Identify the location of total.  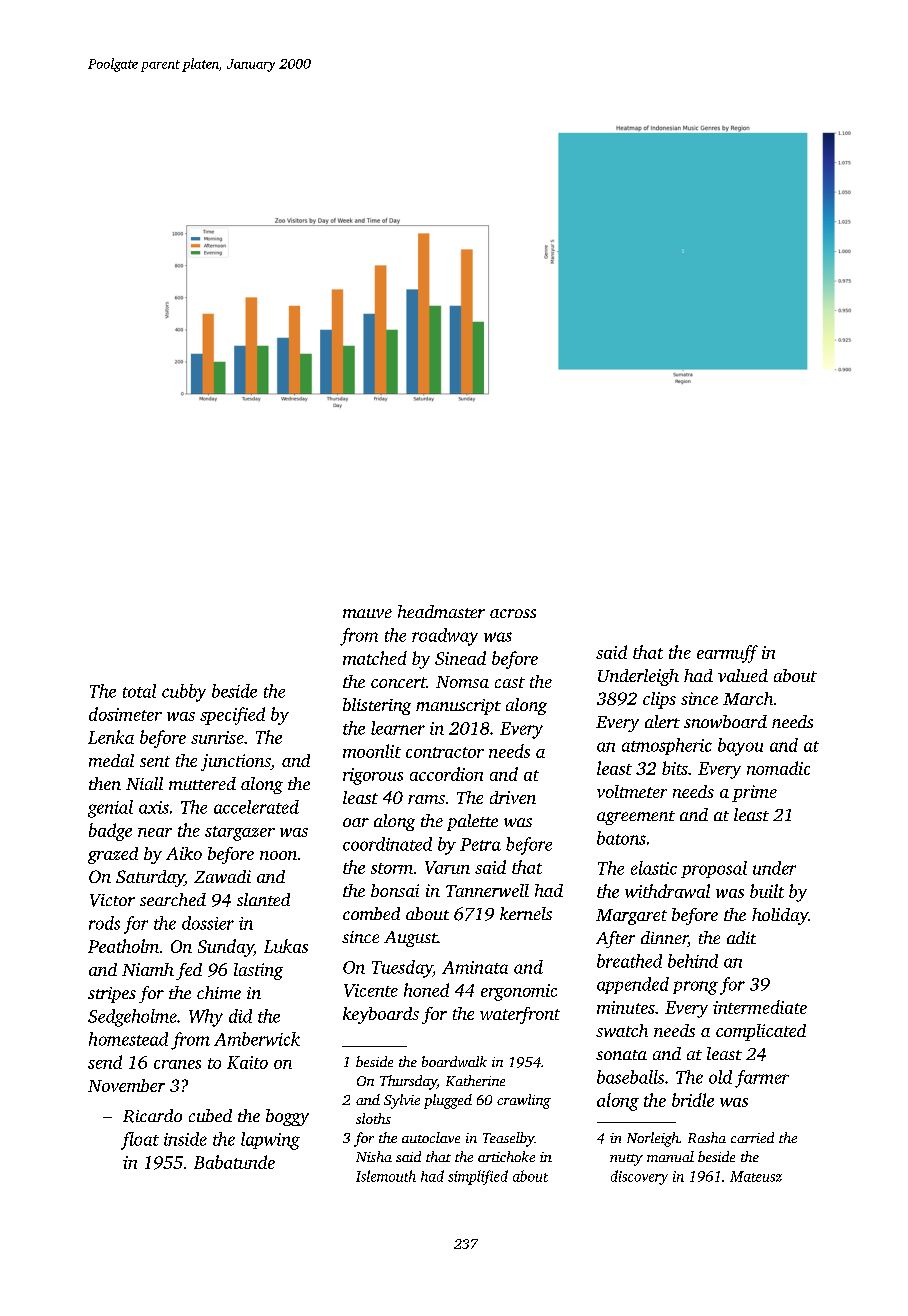
(139, 691).
